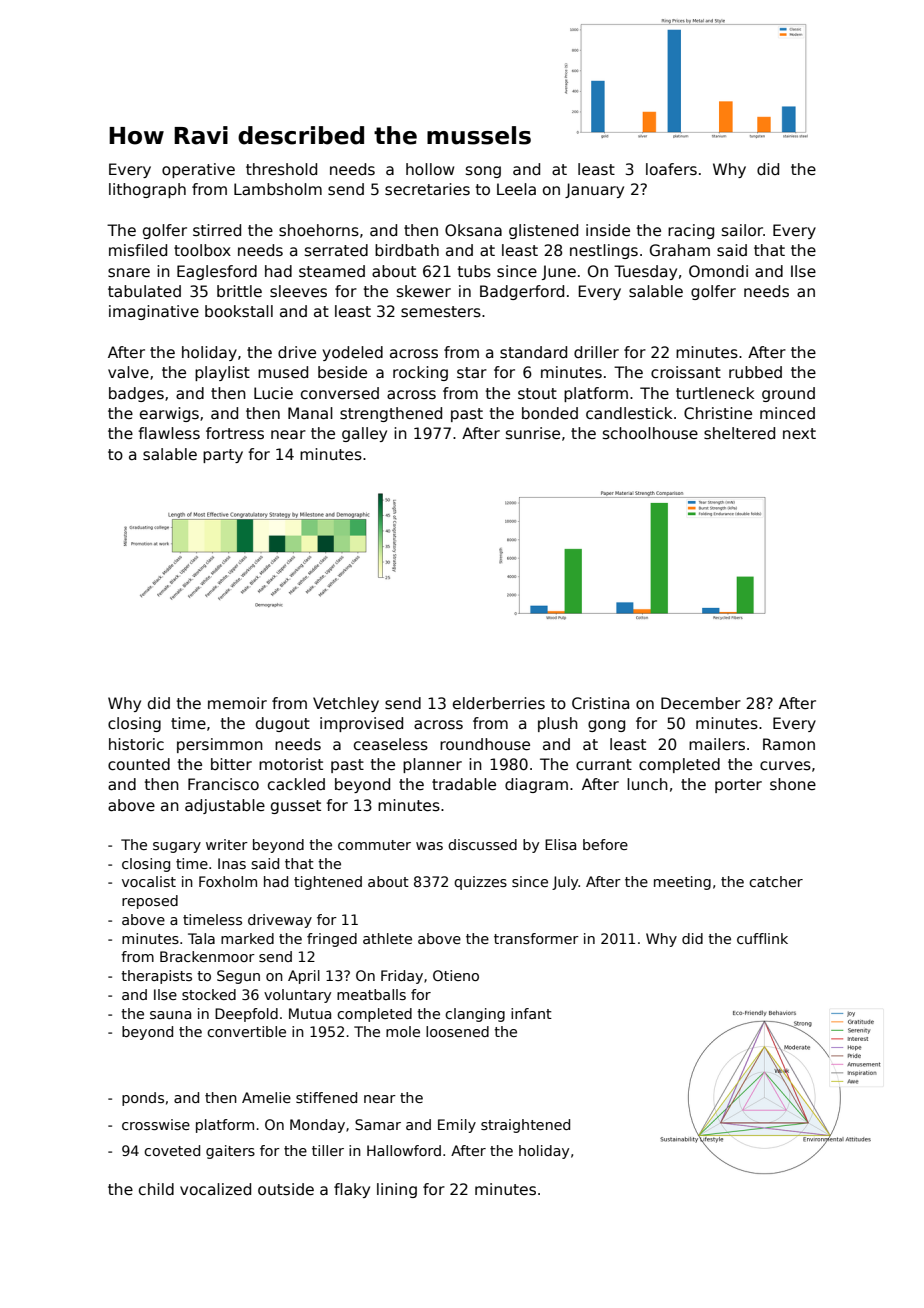 The image size is (924, 1308). What do you see at coordinates (281, 169) in the screenshot?
I see `threshold` at bounding box center [281, 169].
